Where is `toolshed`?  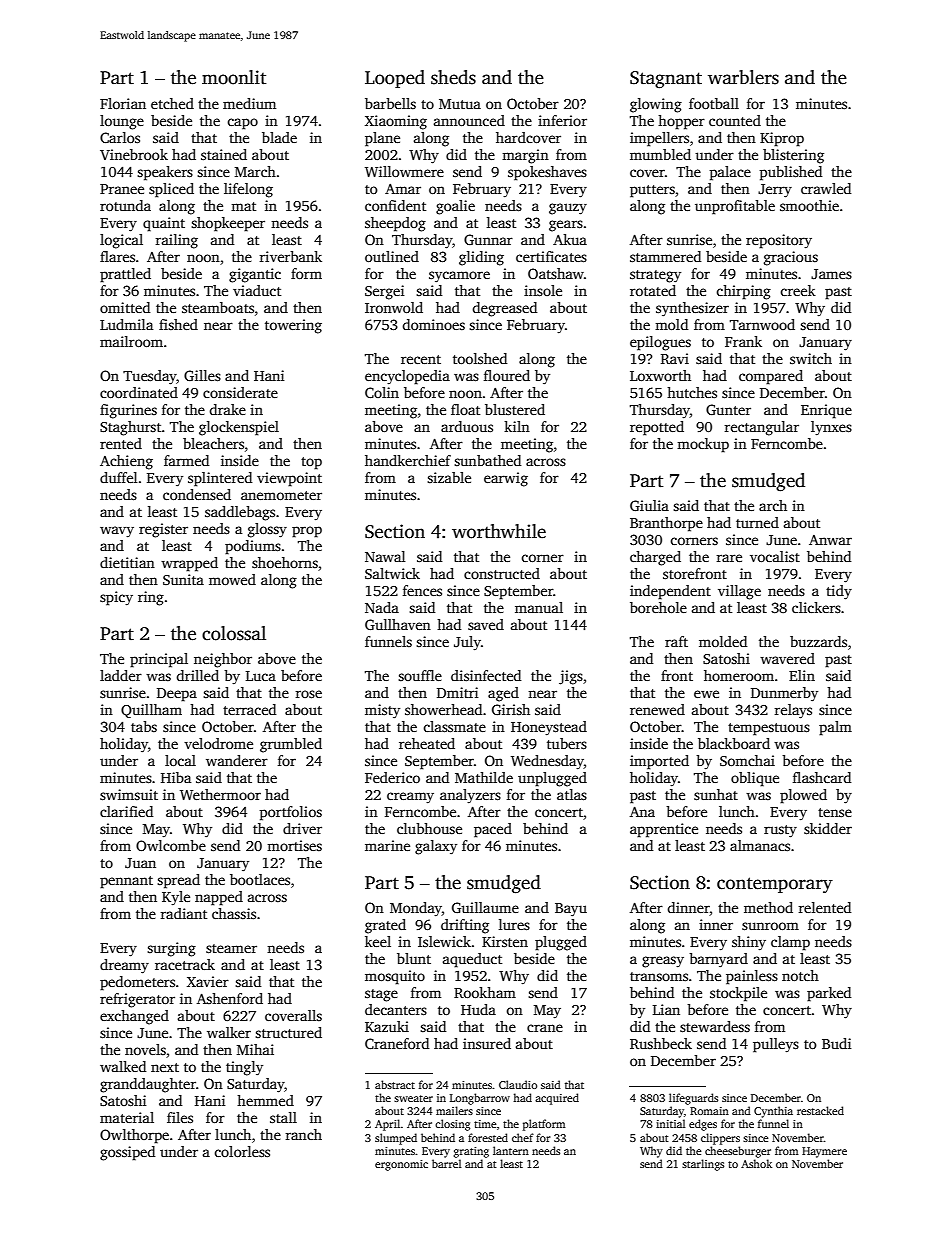
toolshed is located at coordinates (480, 358).
